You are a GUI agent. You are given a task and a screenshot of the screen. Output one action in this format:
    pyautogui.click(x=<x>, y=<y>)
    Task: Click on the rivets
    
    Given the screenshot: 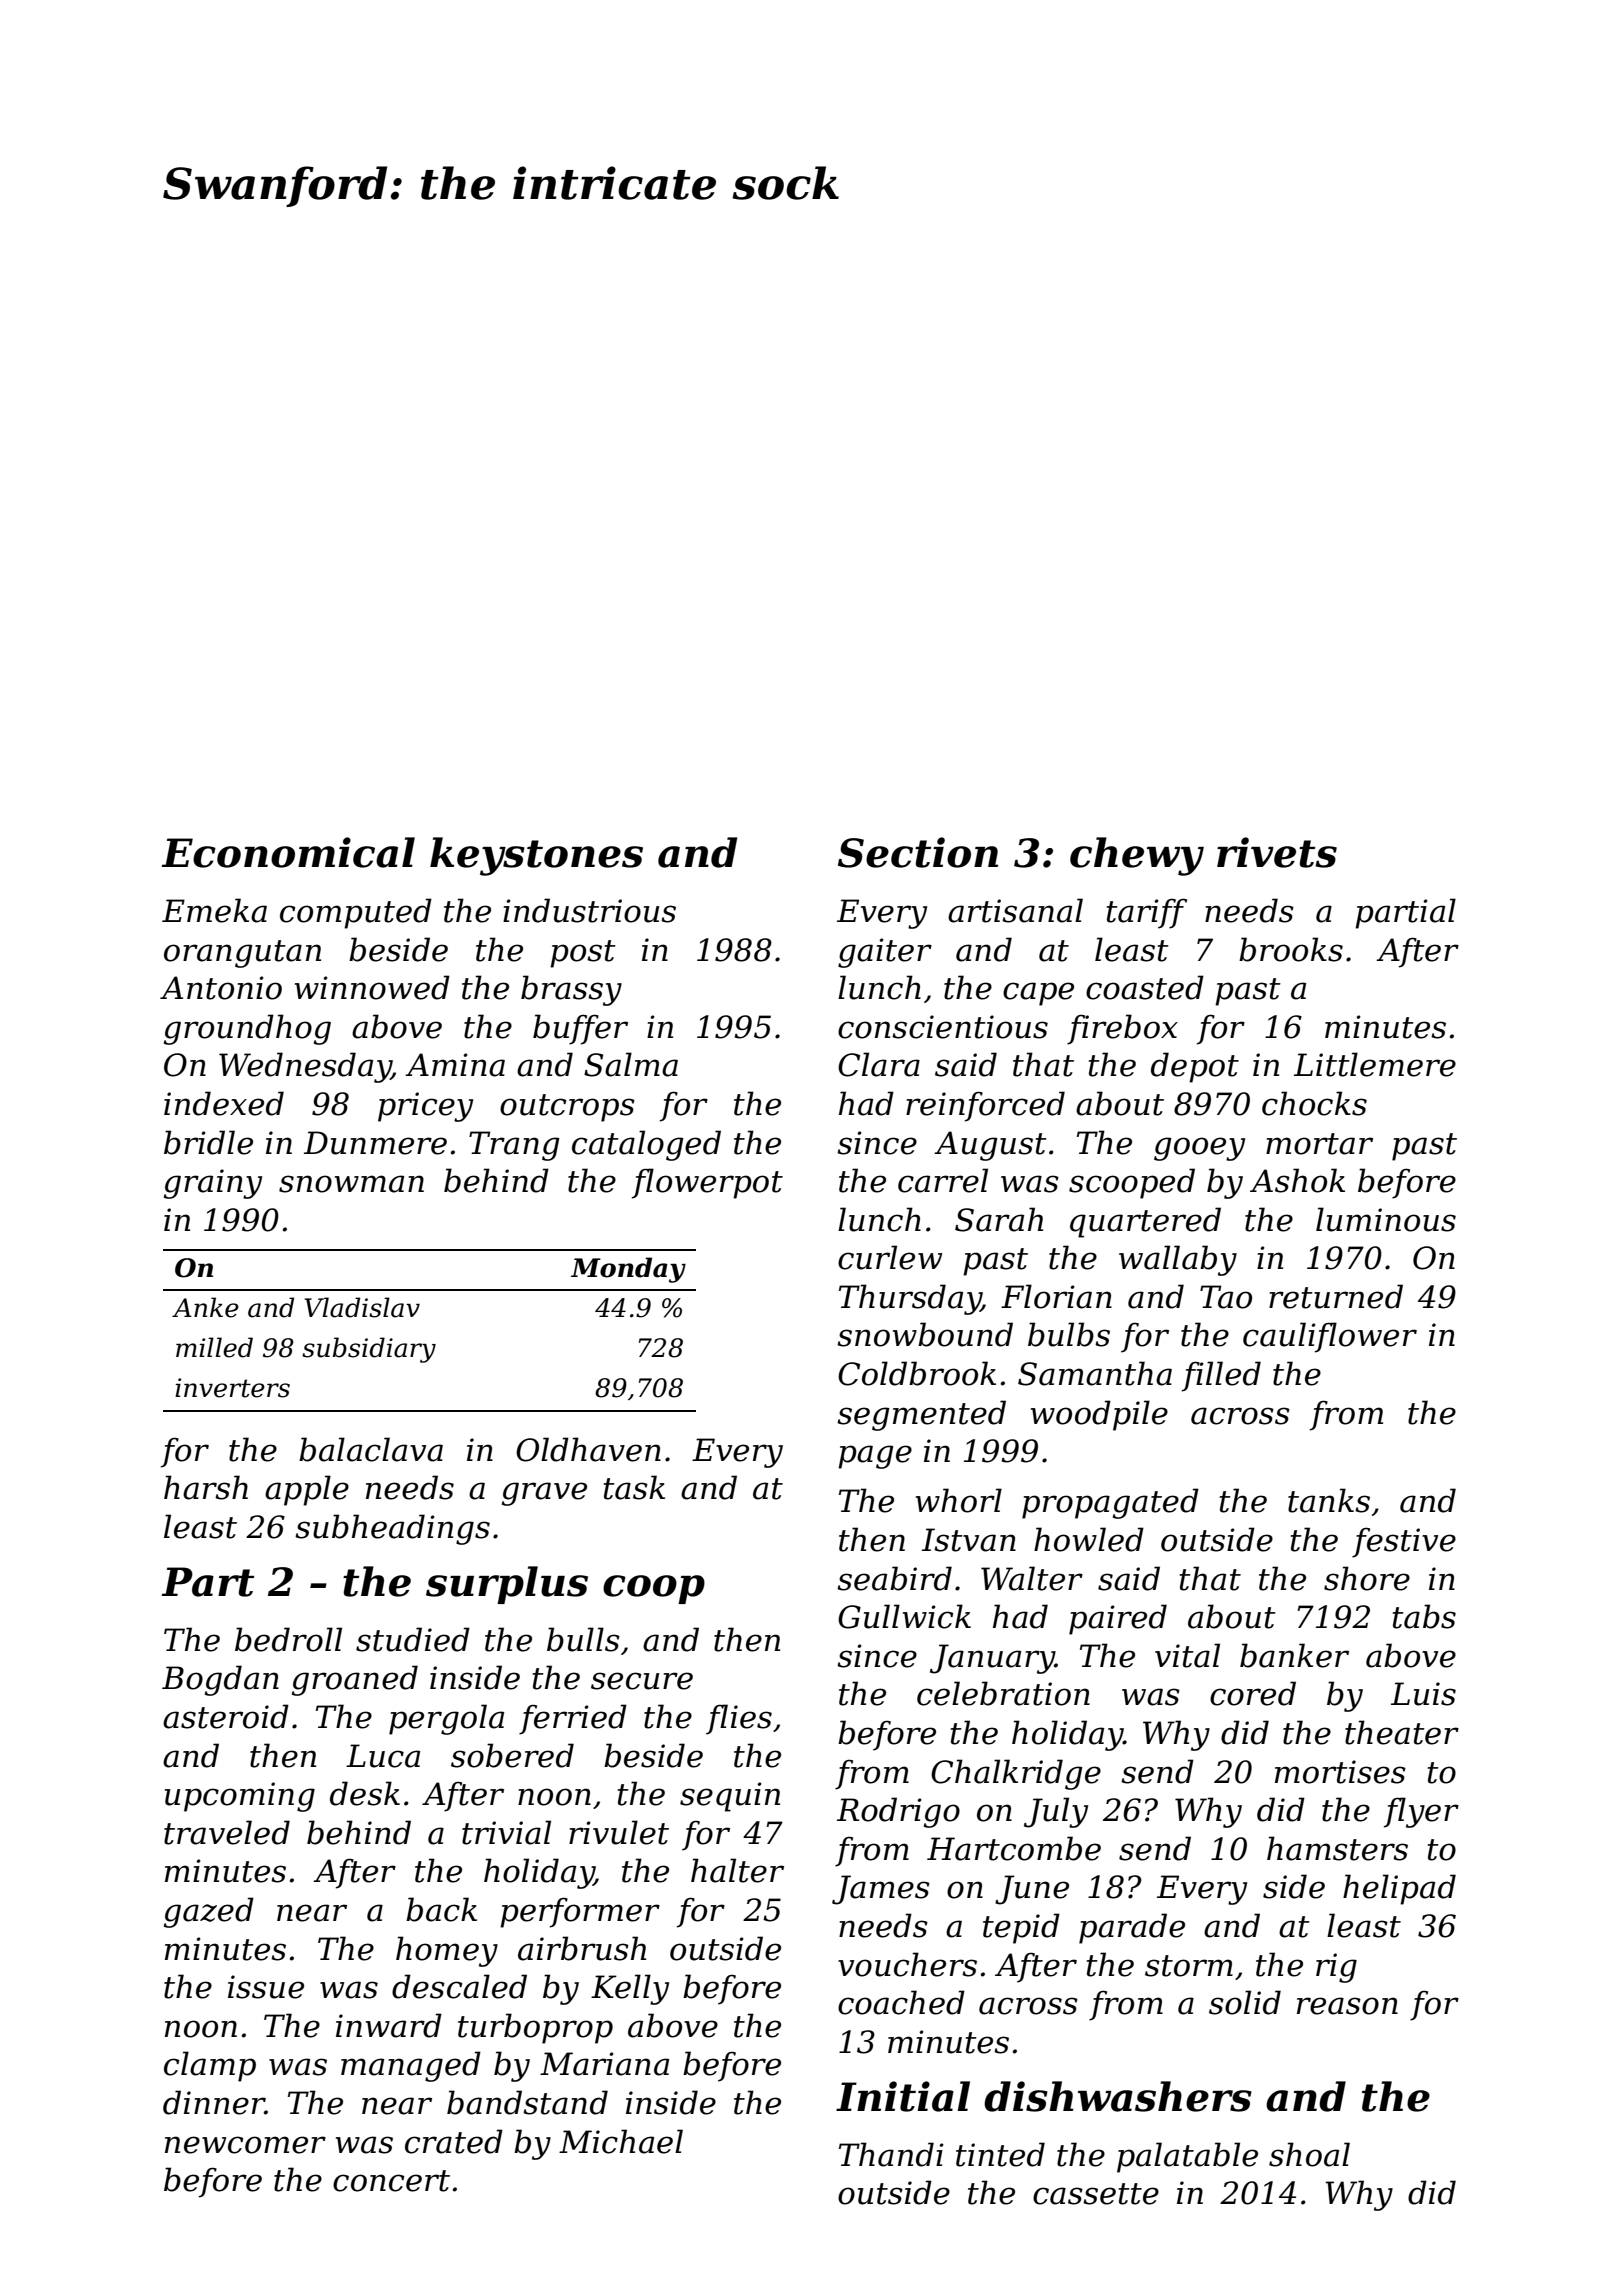 What is the action you would take?
    pyautogui.click(x=1277, y=852)
